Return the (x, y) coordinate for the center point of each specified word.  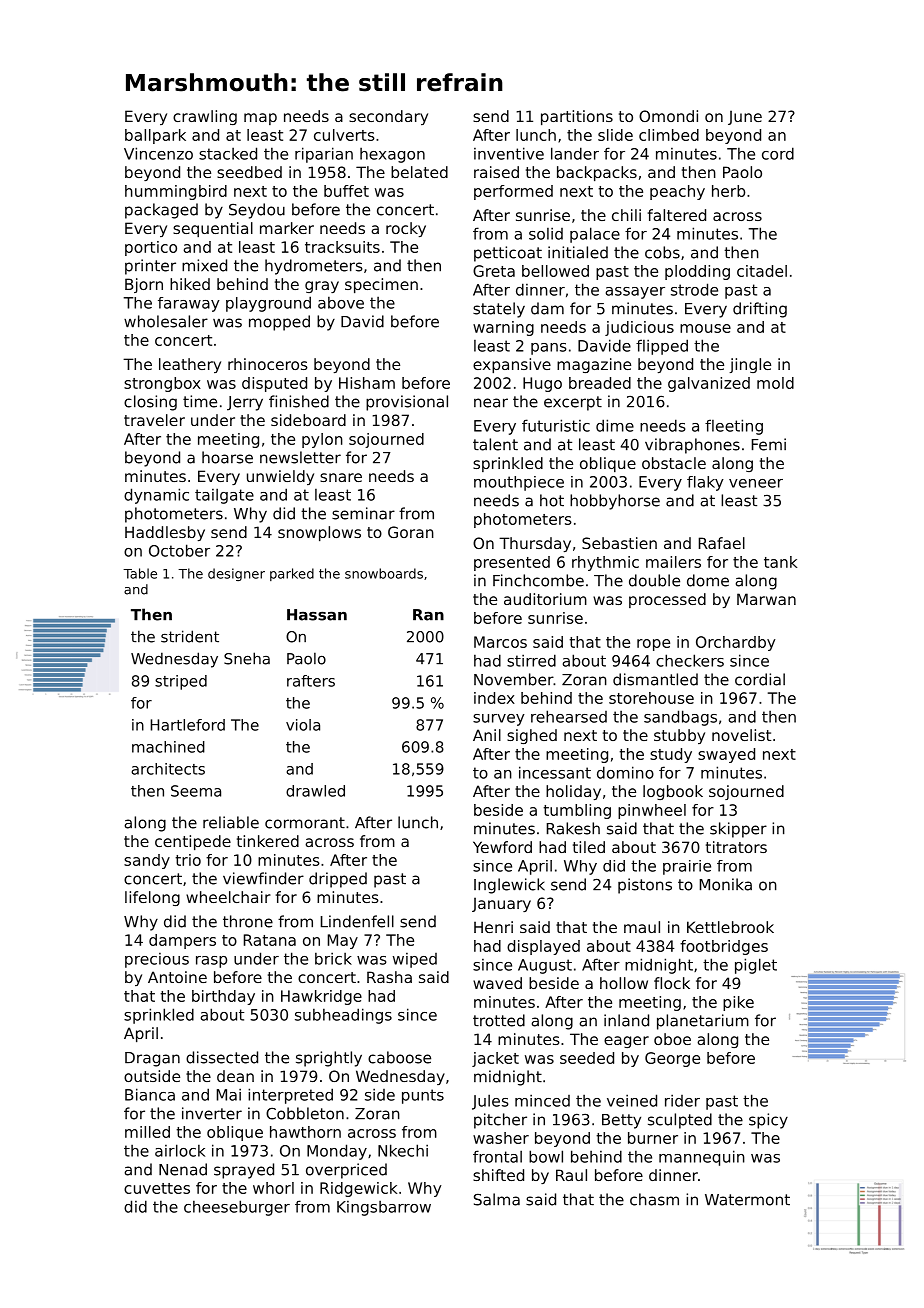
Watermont (747, 1200)
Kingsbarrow (384, 1208)
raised (496, 172)
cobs (662, 252)
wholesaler (166, 321)
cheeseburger (237, 1208)
